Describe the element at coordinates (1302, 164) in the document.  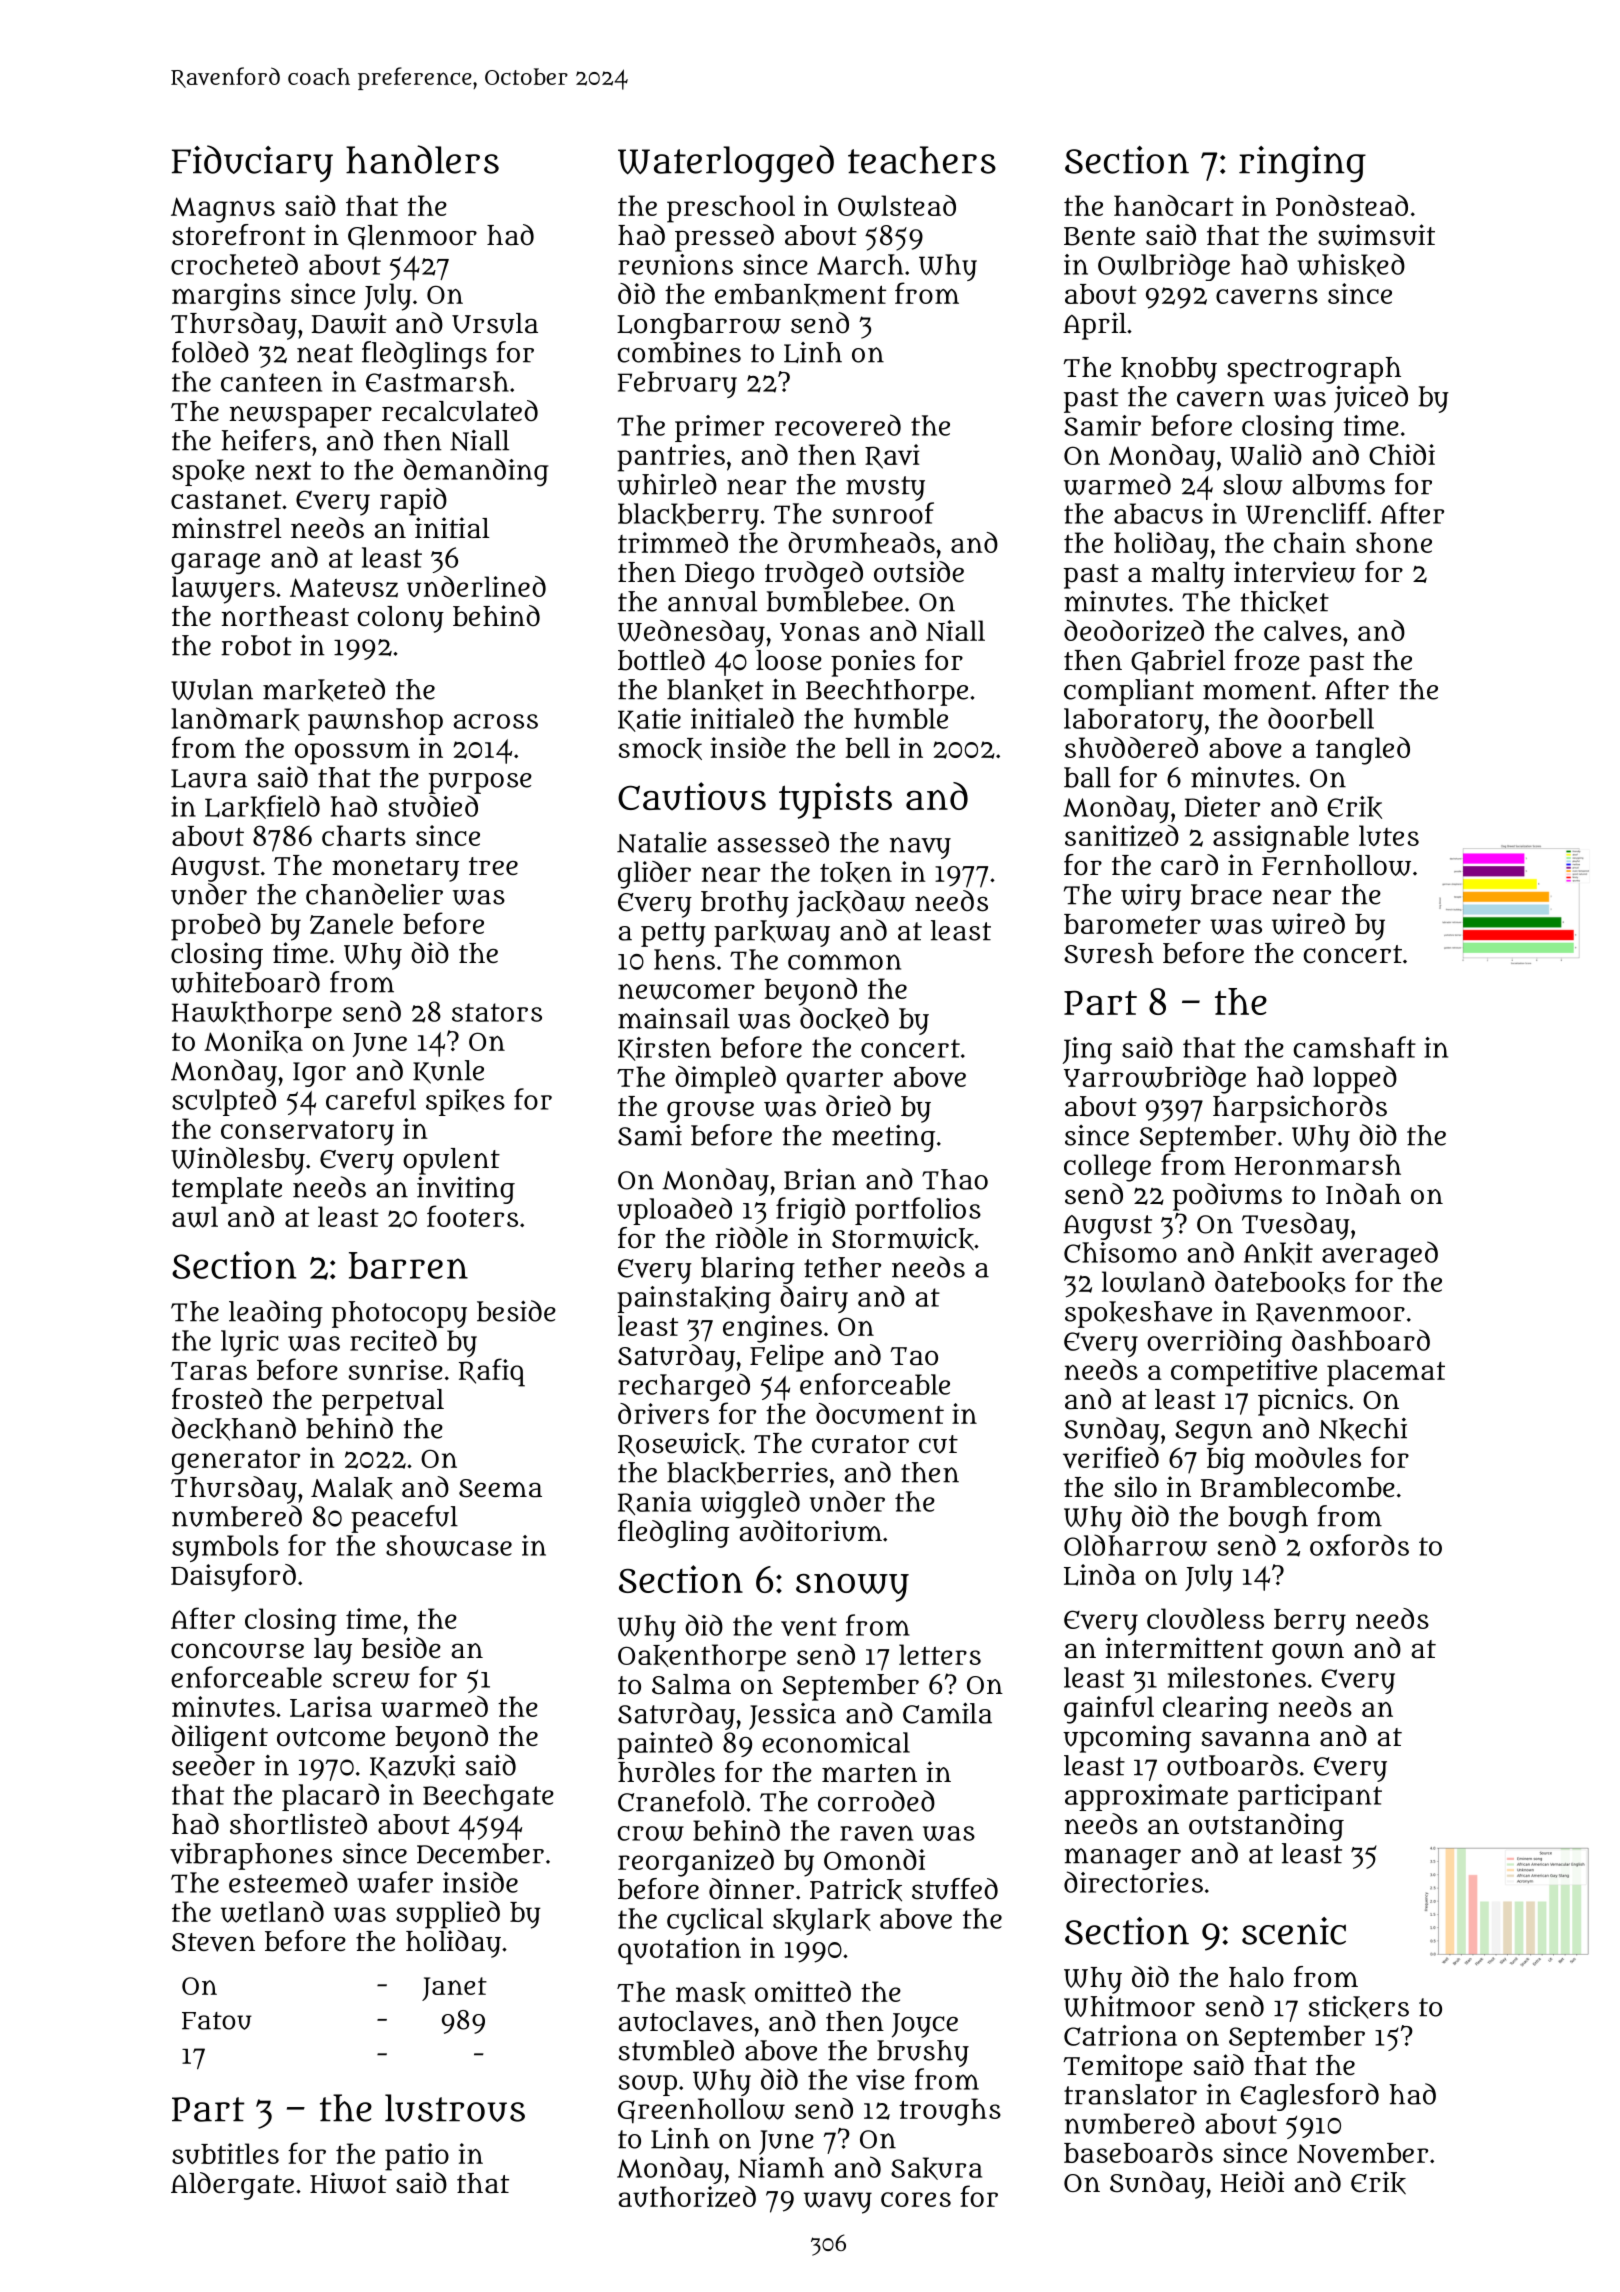
I see `ringing` at that location.
